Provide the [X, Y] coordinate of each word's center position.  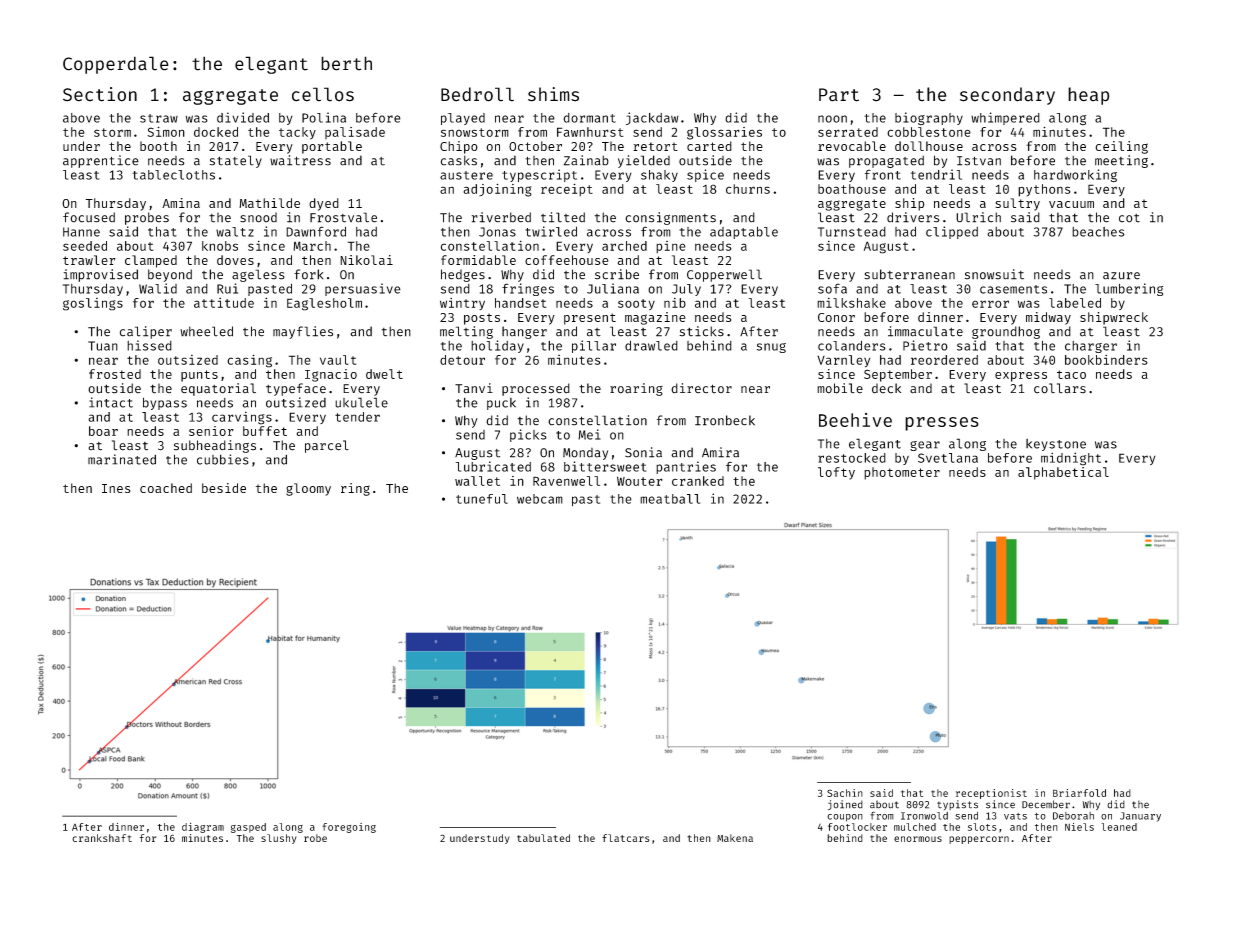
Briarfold [1079, 793]
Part [839, 95]
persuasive [363, 289]
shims [553, 94]
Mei [589, 434]
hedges [463, 275]
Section [100, 94]
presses [942, 424]
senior [211, 431]
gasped [248, 828]
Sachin [845, 793]
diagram [203, 828]
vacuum [1071, 204]
